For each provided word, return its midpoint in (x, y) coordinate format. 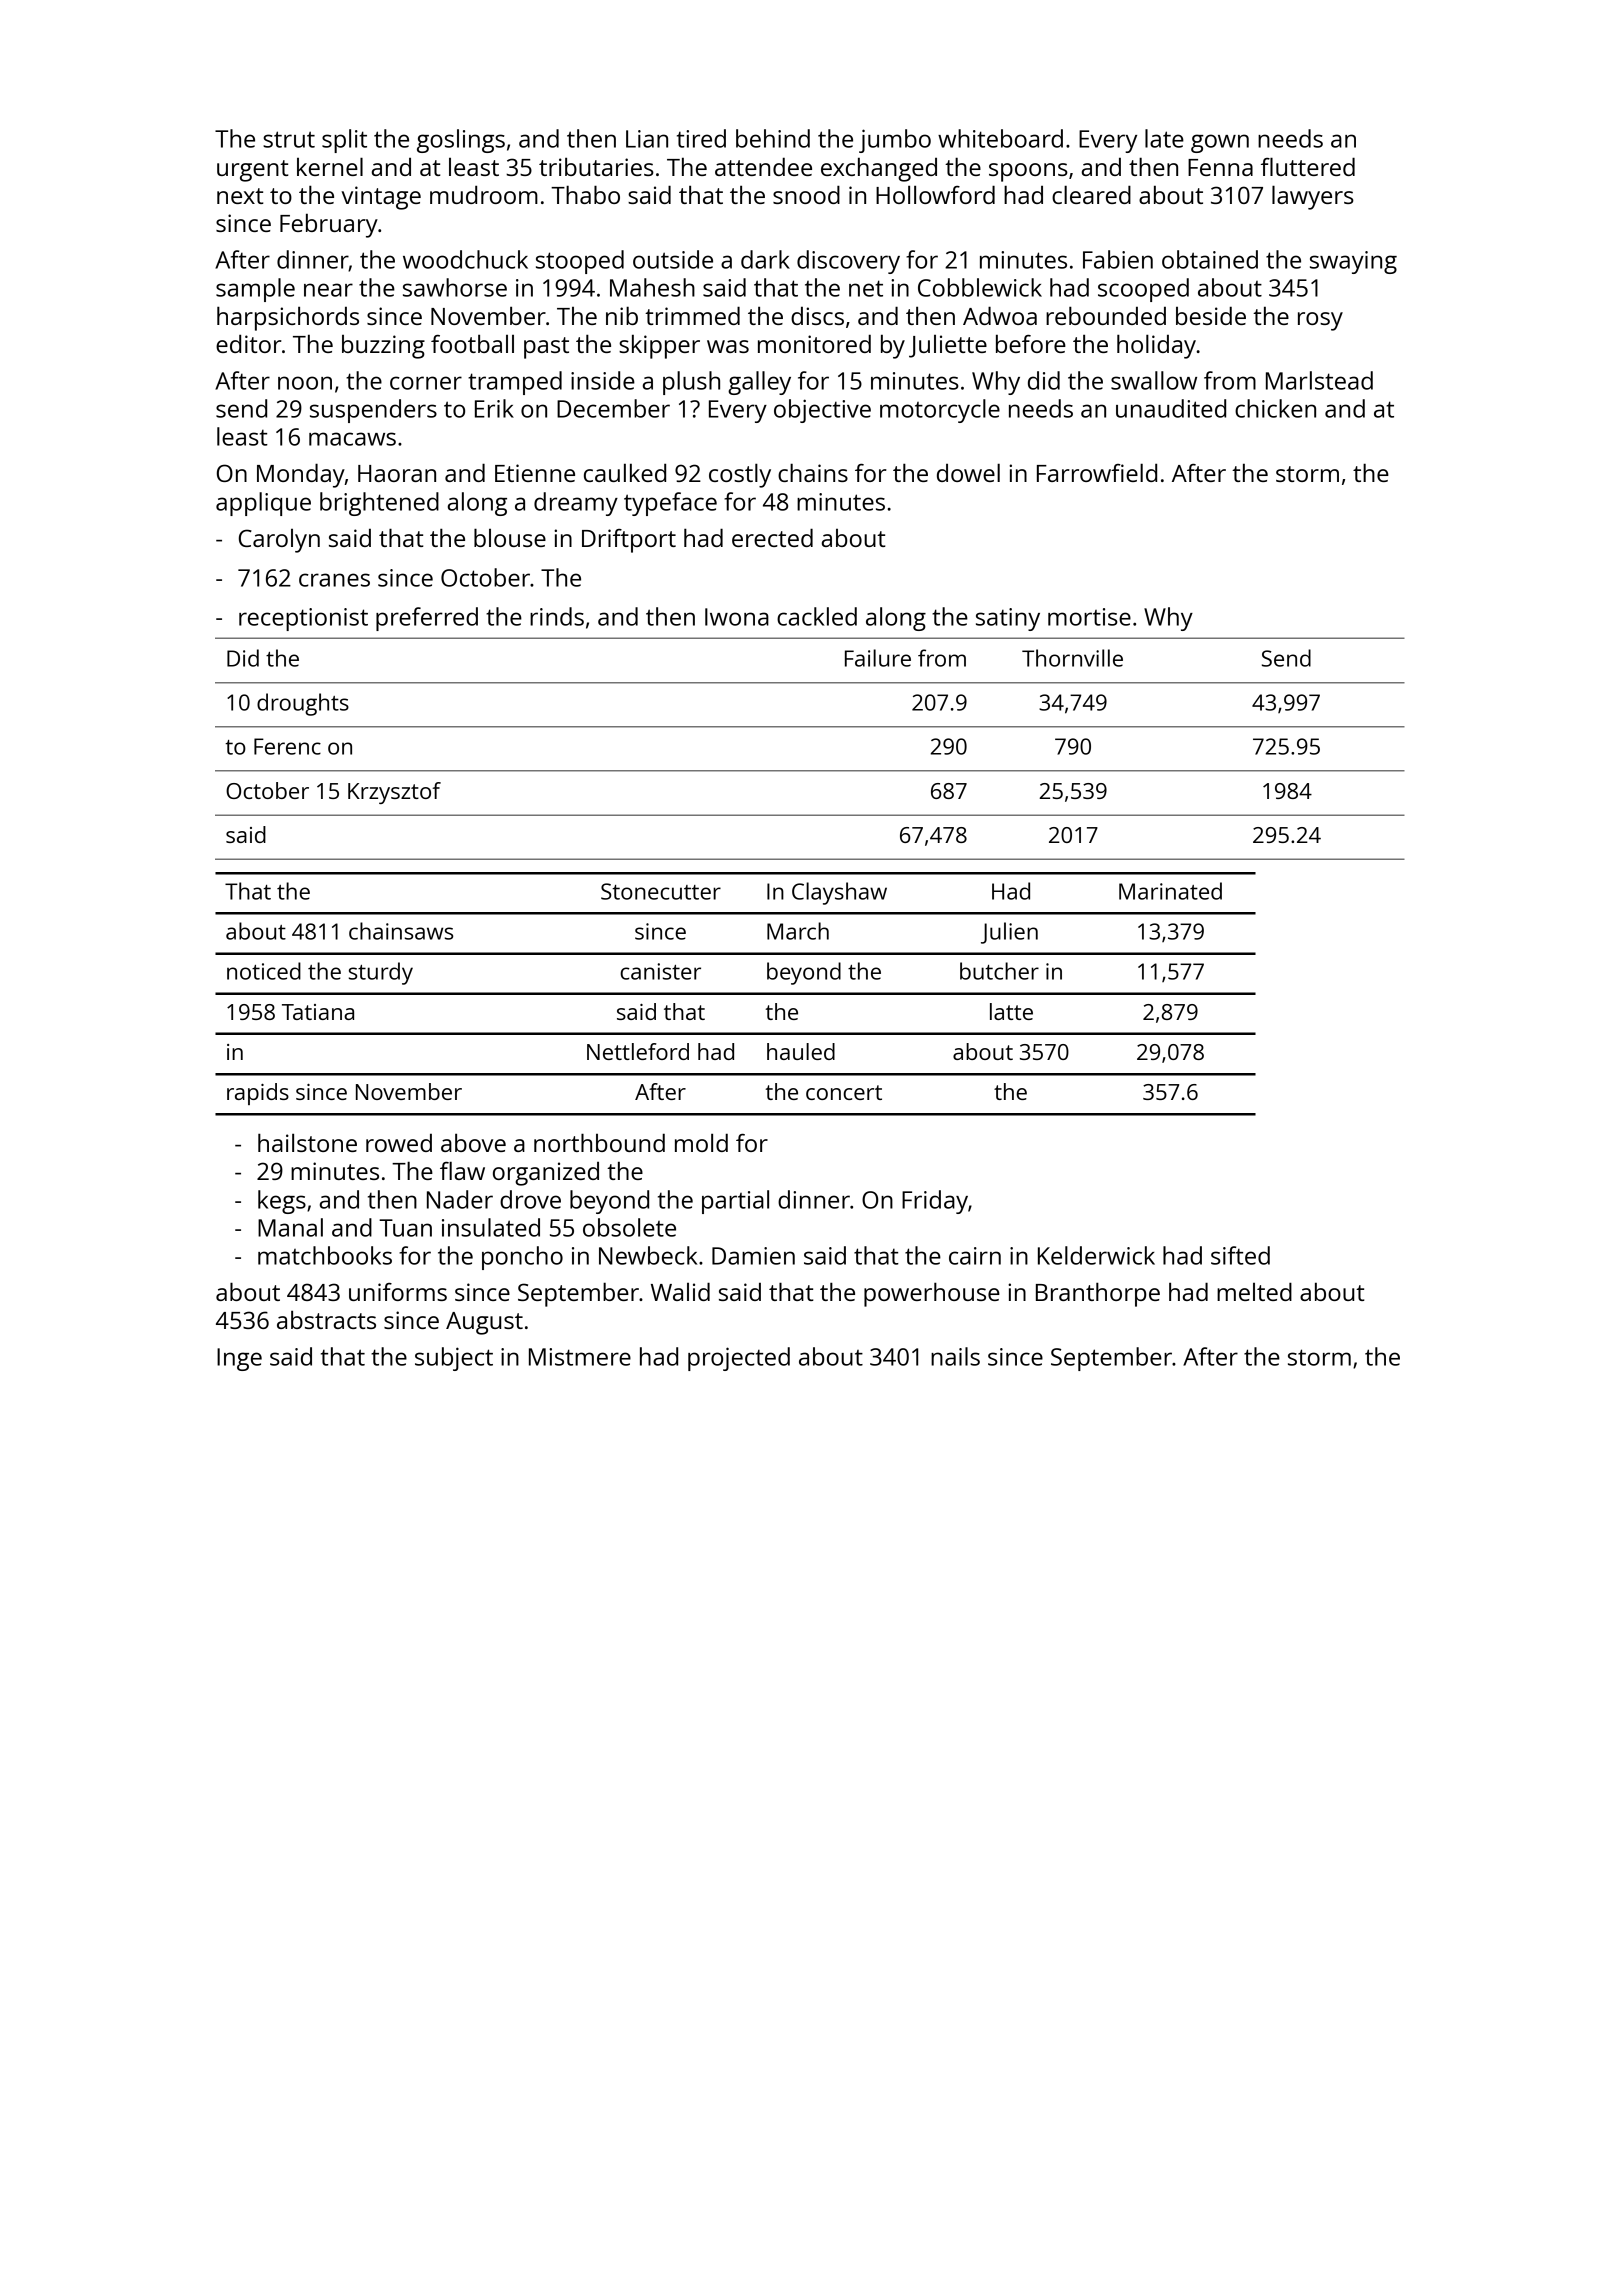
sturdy (381, 973)
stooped (580, 262)
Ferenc (287, 746)
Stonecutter (661, 891)
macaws (352, 439)
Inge (239, 1359)
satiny (1008, 619)
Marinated (1170, 891)
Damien (753, 1256)
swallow (1154, 380)
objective (822, 411)
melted (1254, 1291)
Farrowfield (1097, 472)
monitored (814, 343)
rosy (1320, 321)
